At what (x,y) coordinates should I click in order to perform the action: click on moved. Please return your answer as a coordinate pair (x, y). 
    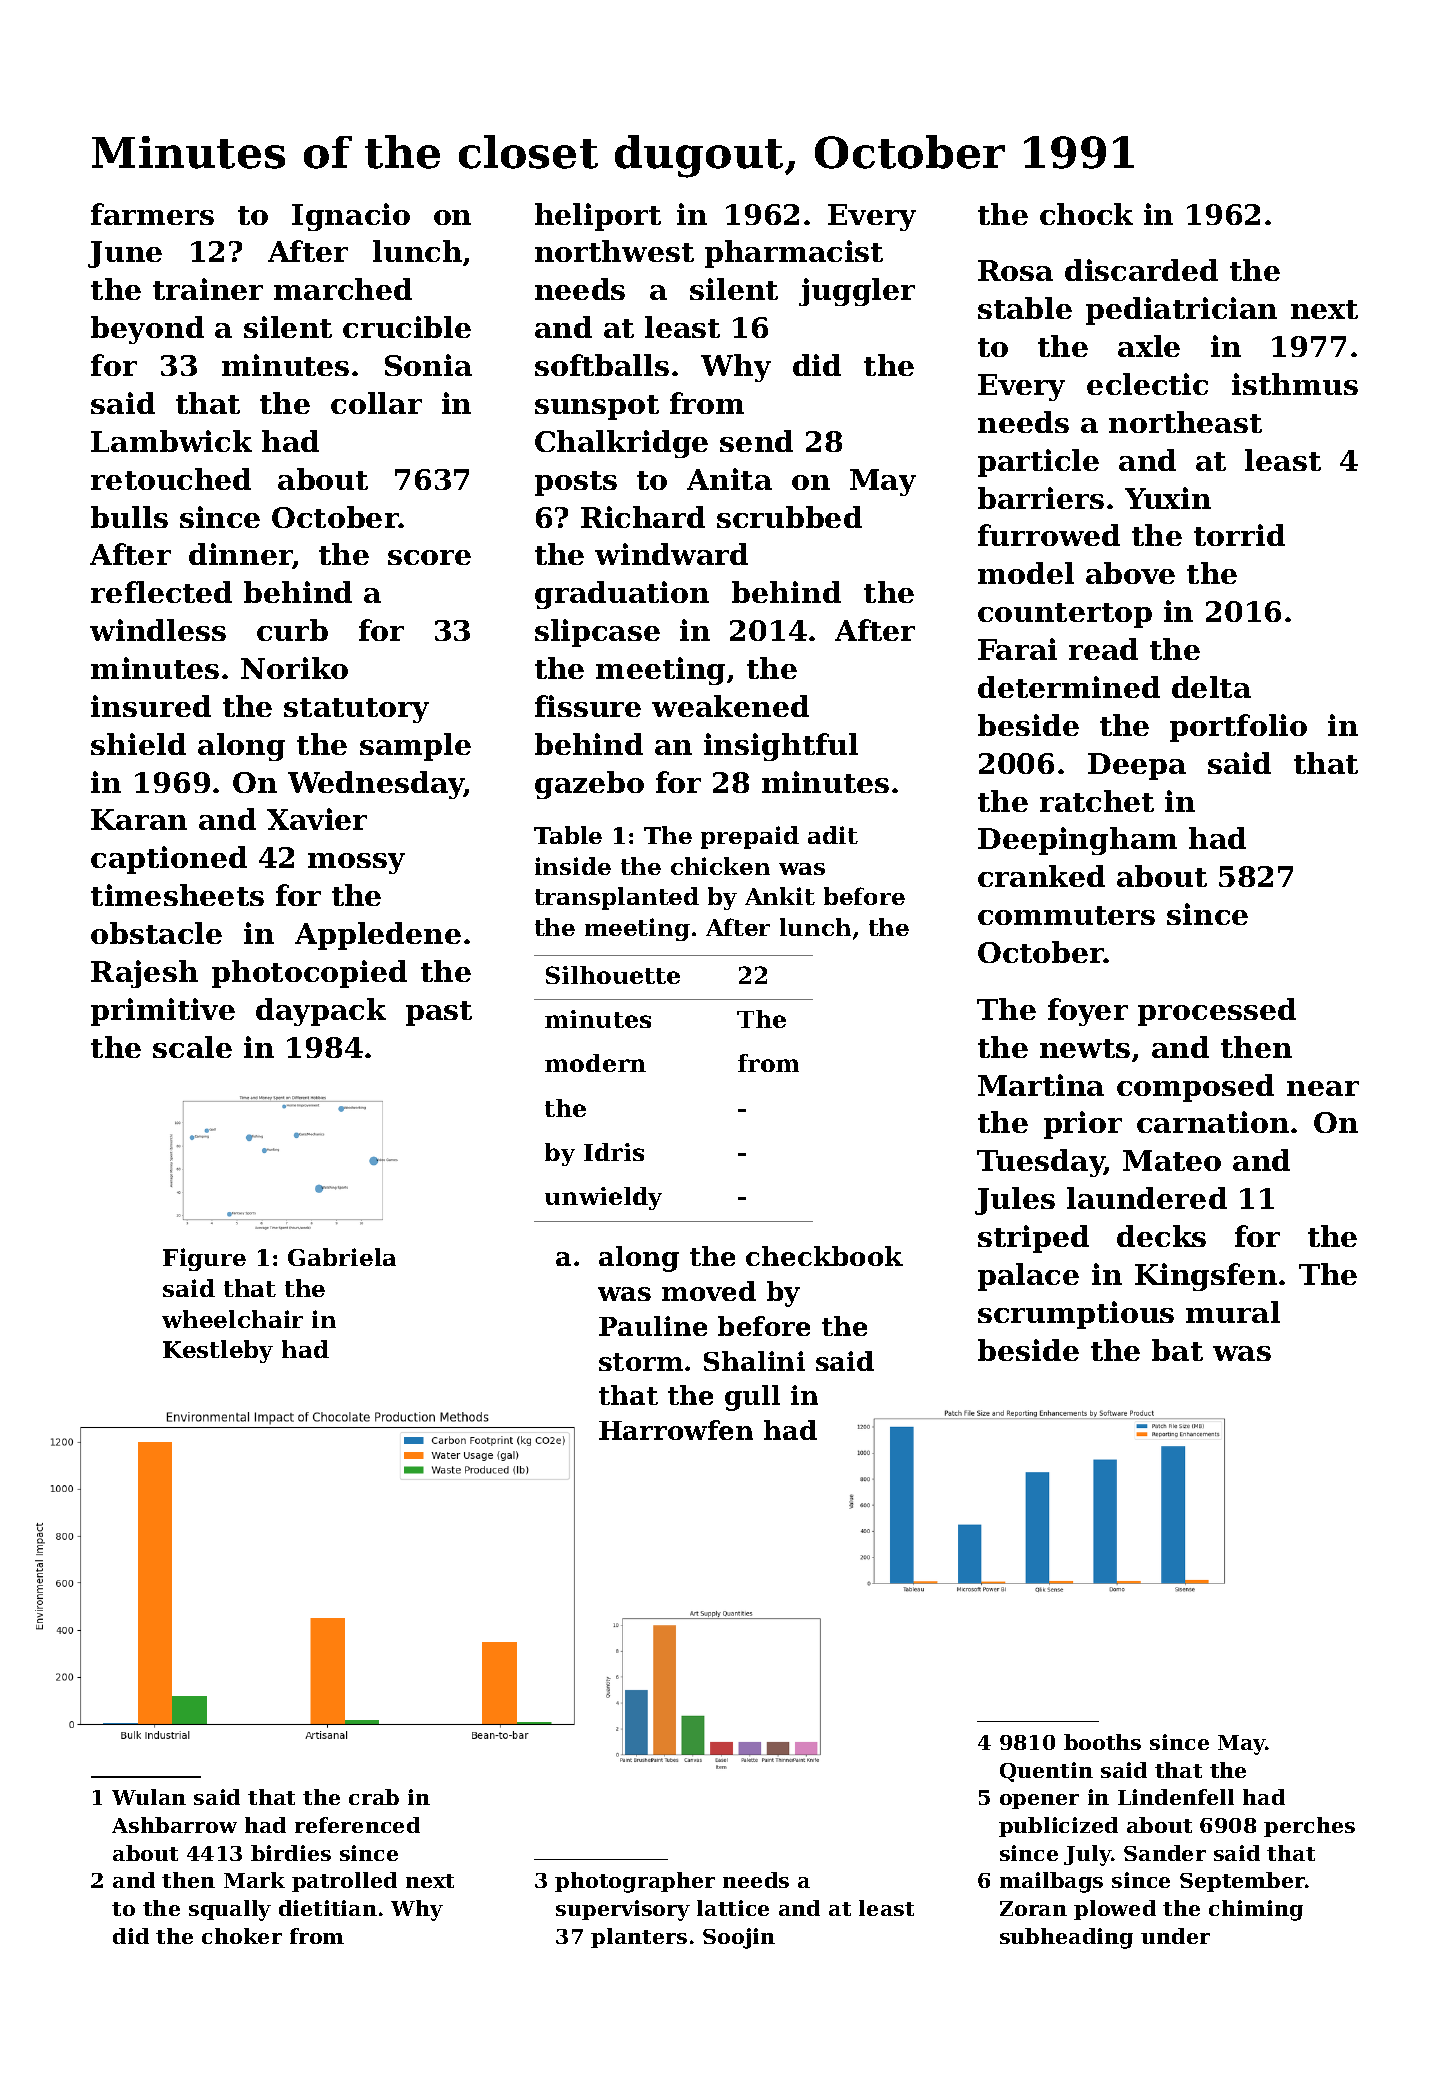
    Looking at the image, I should click on (709, 1291).
